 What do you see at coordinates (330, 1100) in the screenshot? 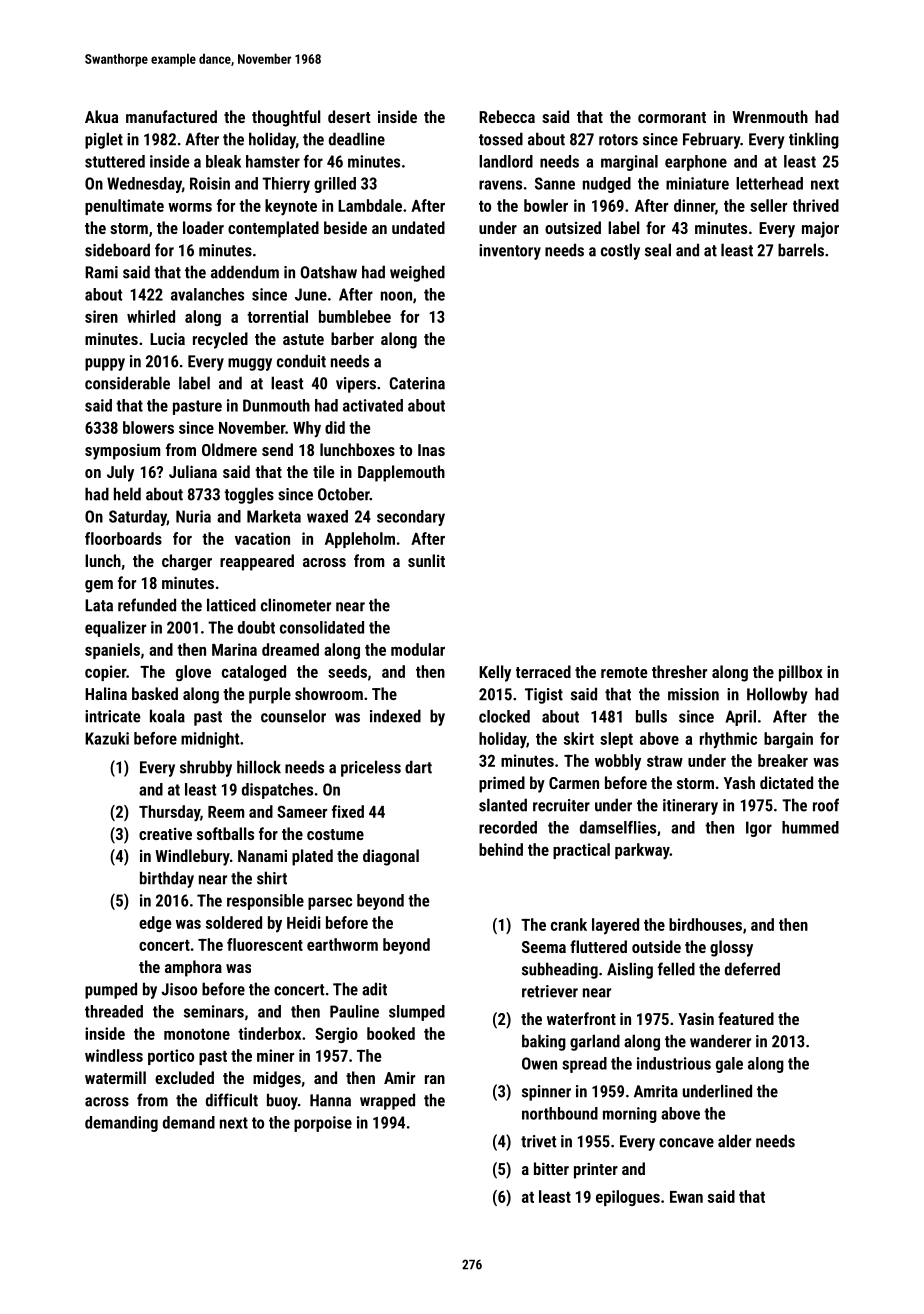
I see `Hanna` at bounding box center [330, 1100].
